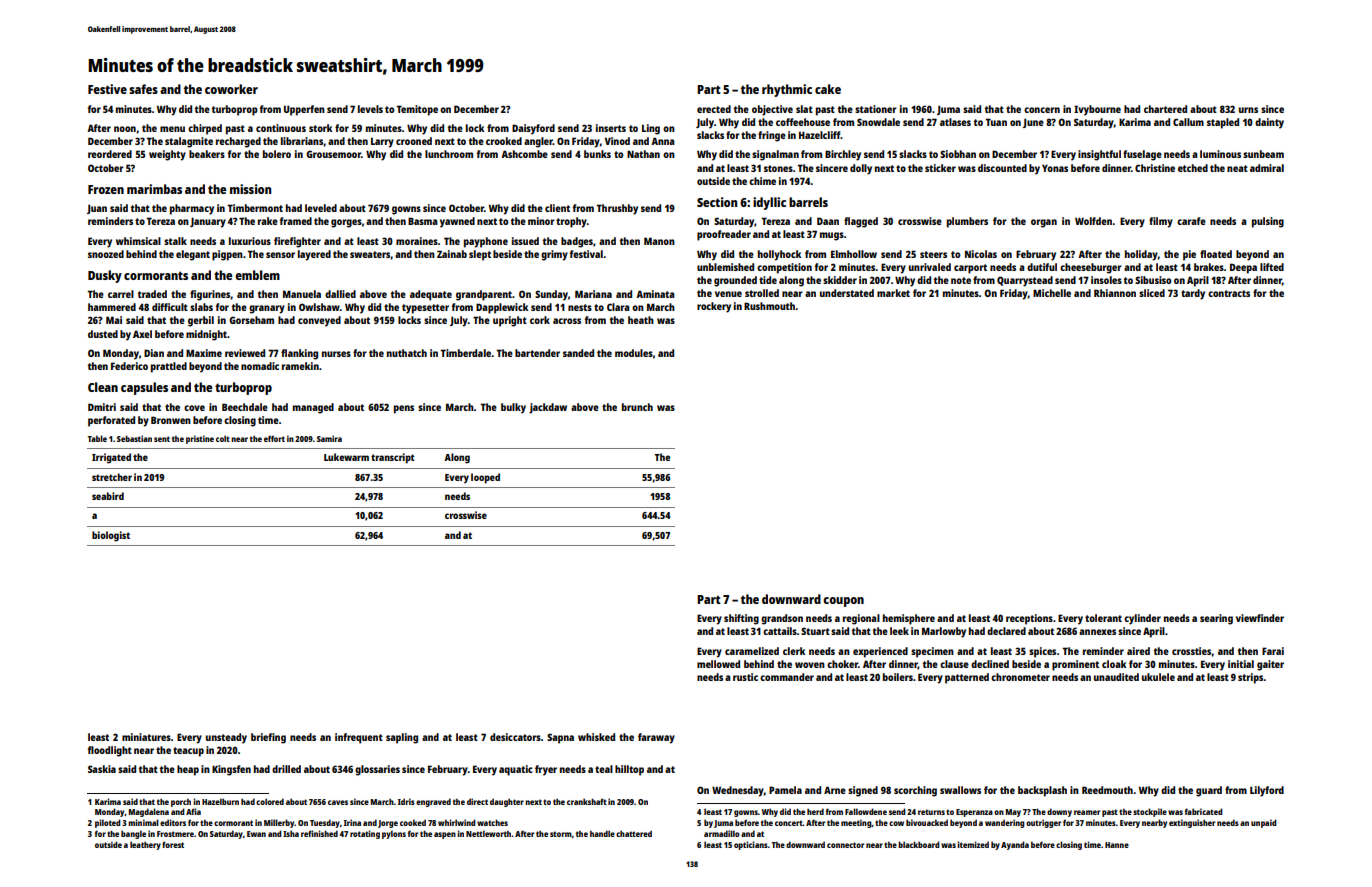 The width and height of the screenshot is (1372, 887). I want to click on rotating, so click(365, 834).
